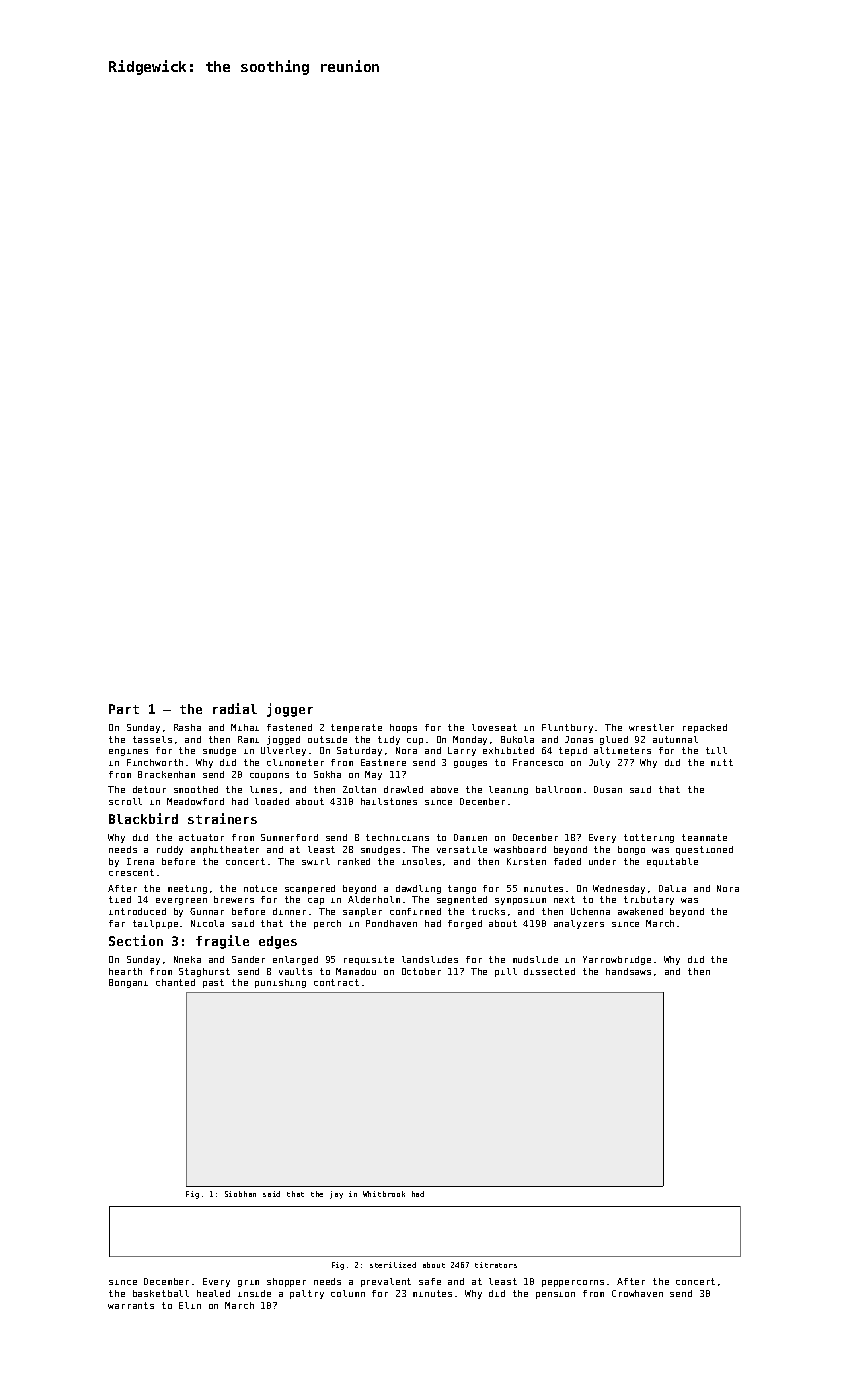  I want to click on radial, so click(235, 708).
